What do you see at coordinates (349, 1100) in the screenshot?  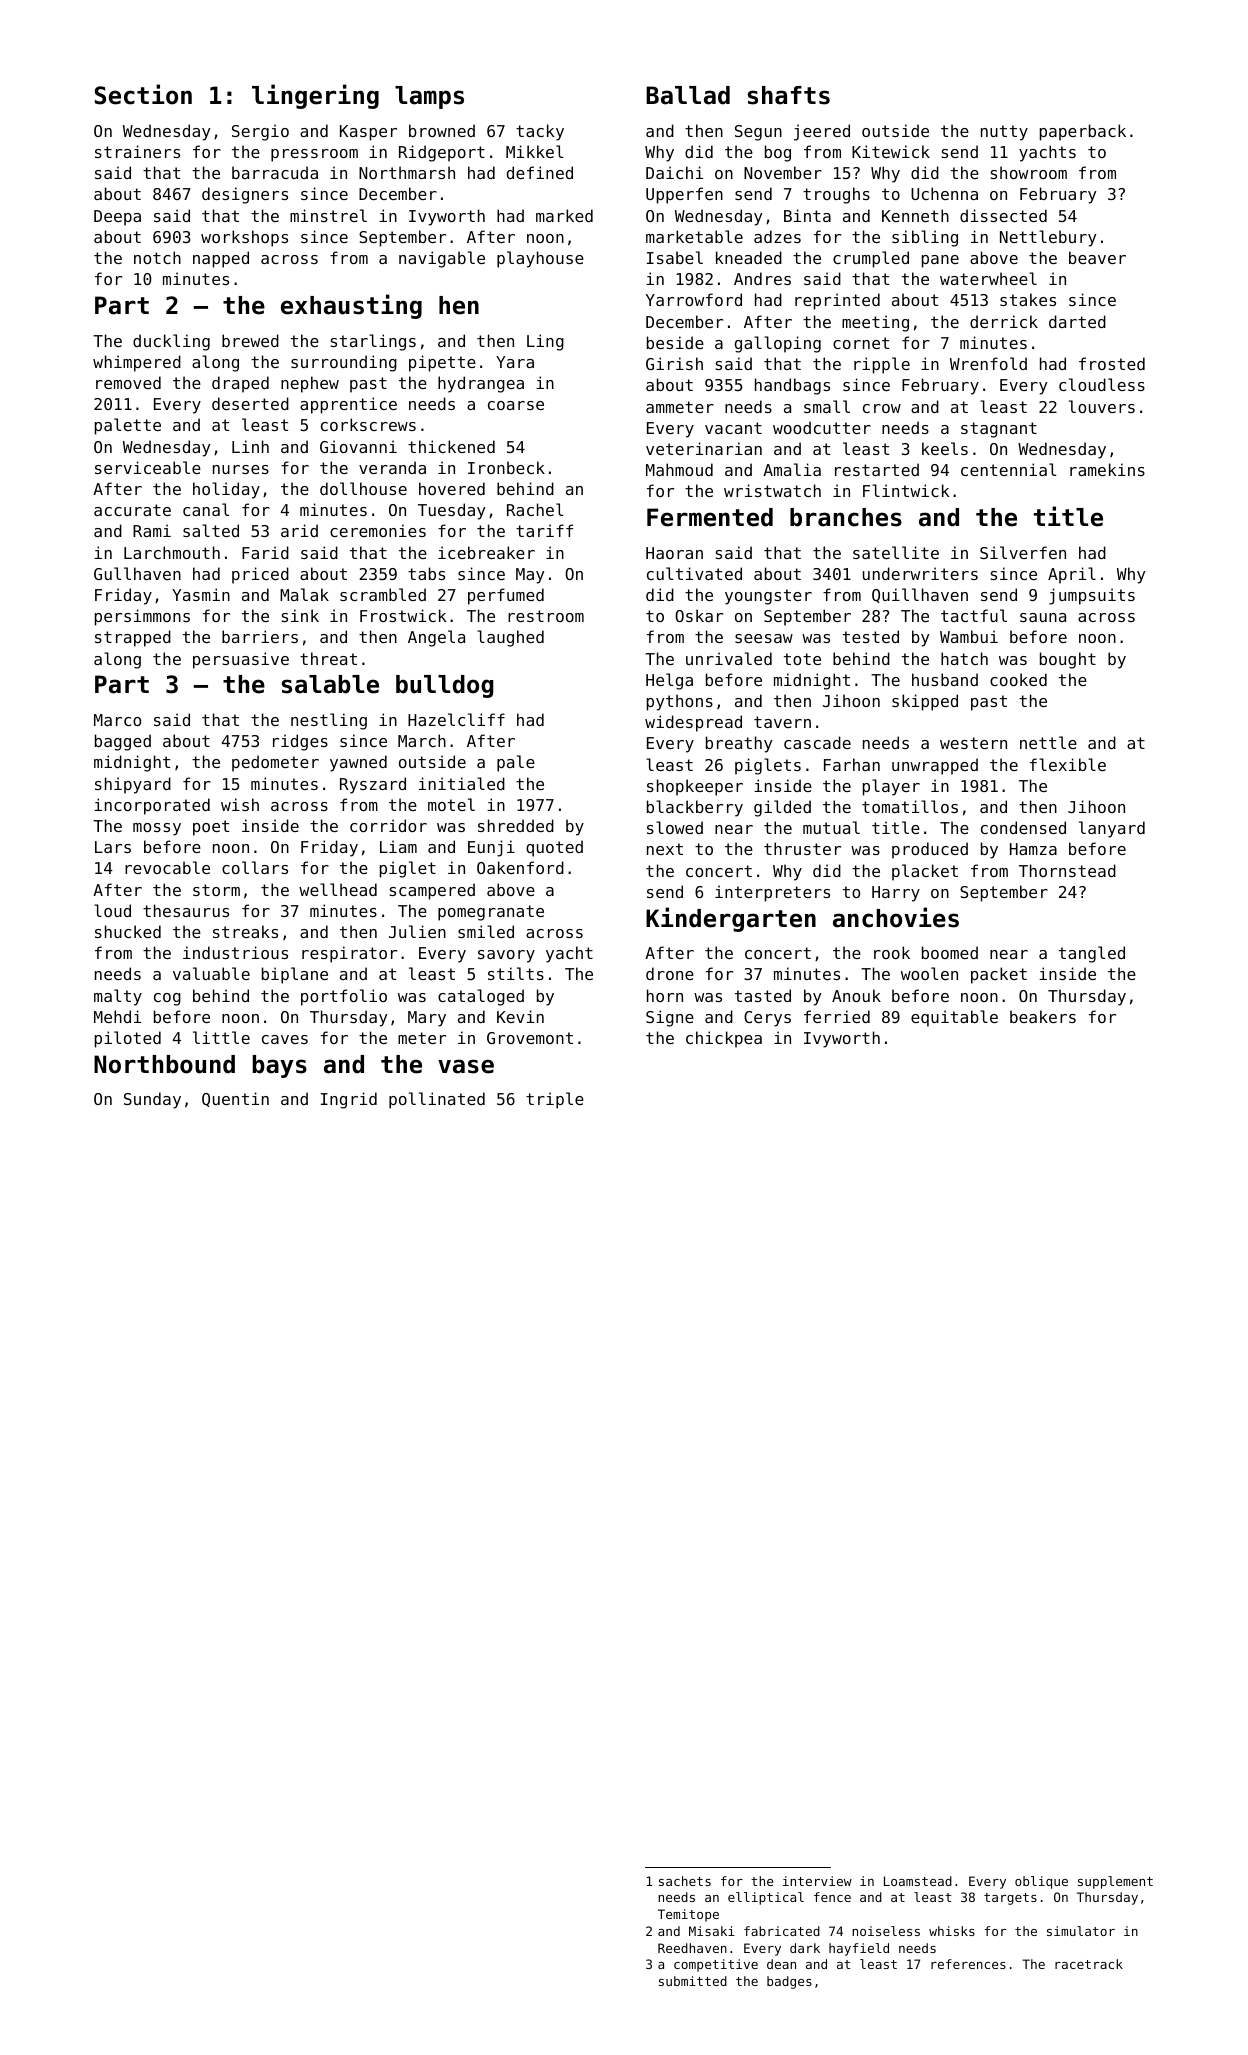 I see `Ingrid` at bounding box center [349, 1100].
